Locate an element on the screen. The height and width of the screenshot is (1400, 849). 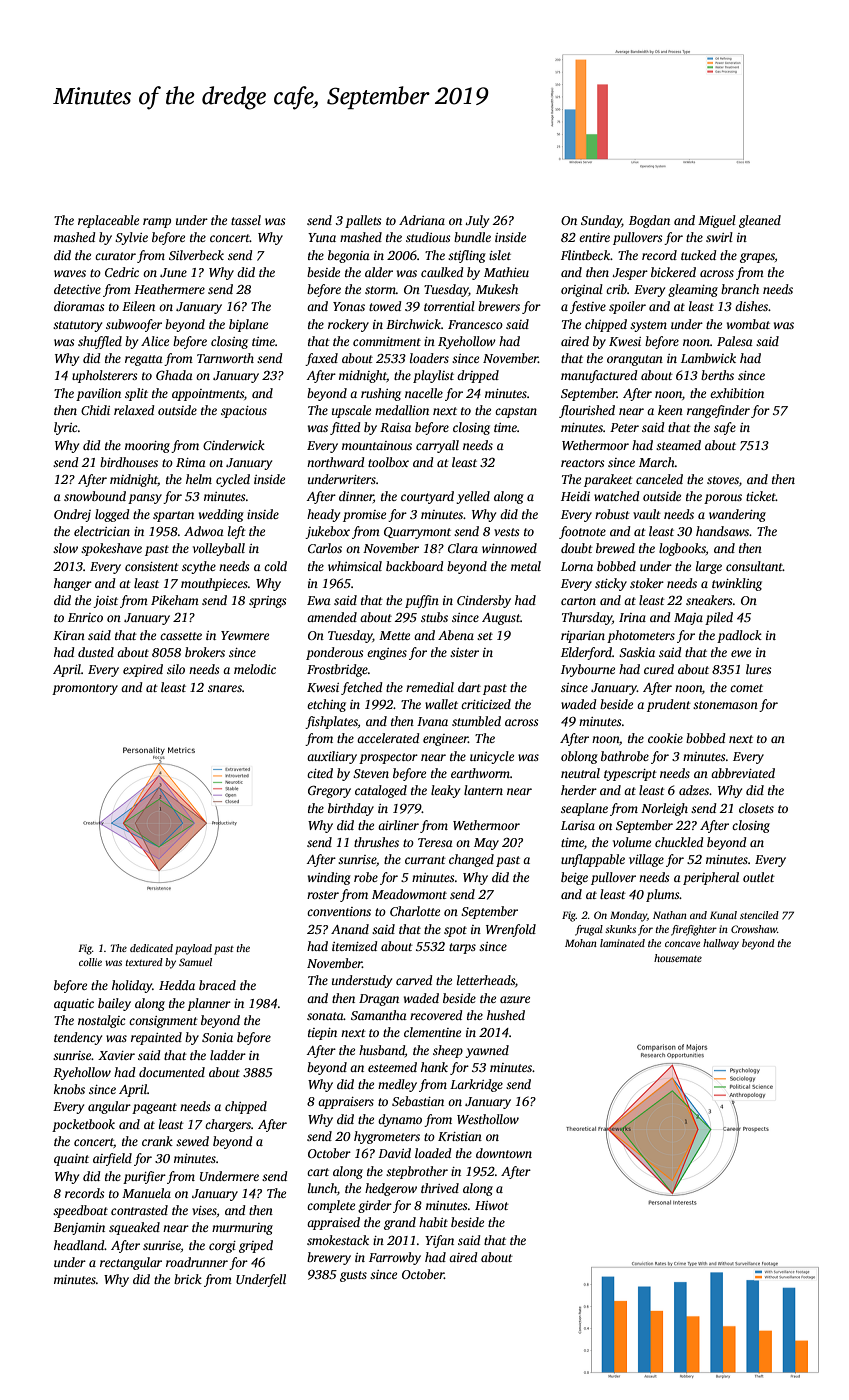
lunch is located at coordinates (322, 1188).
